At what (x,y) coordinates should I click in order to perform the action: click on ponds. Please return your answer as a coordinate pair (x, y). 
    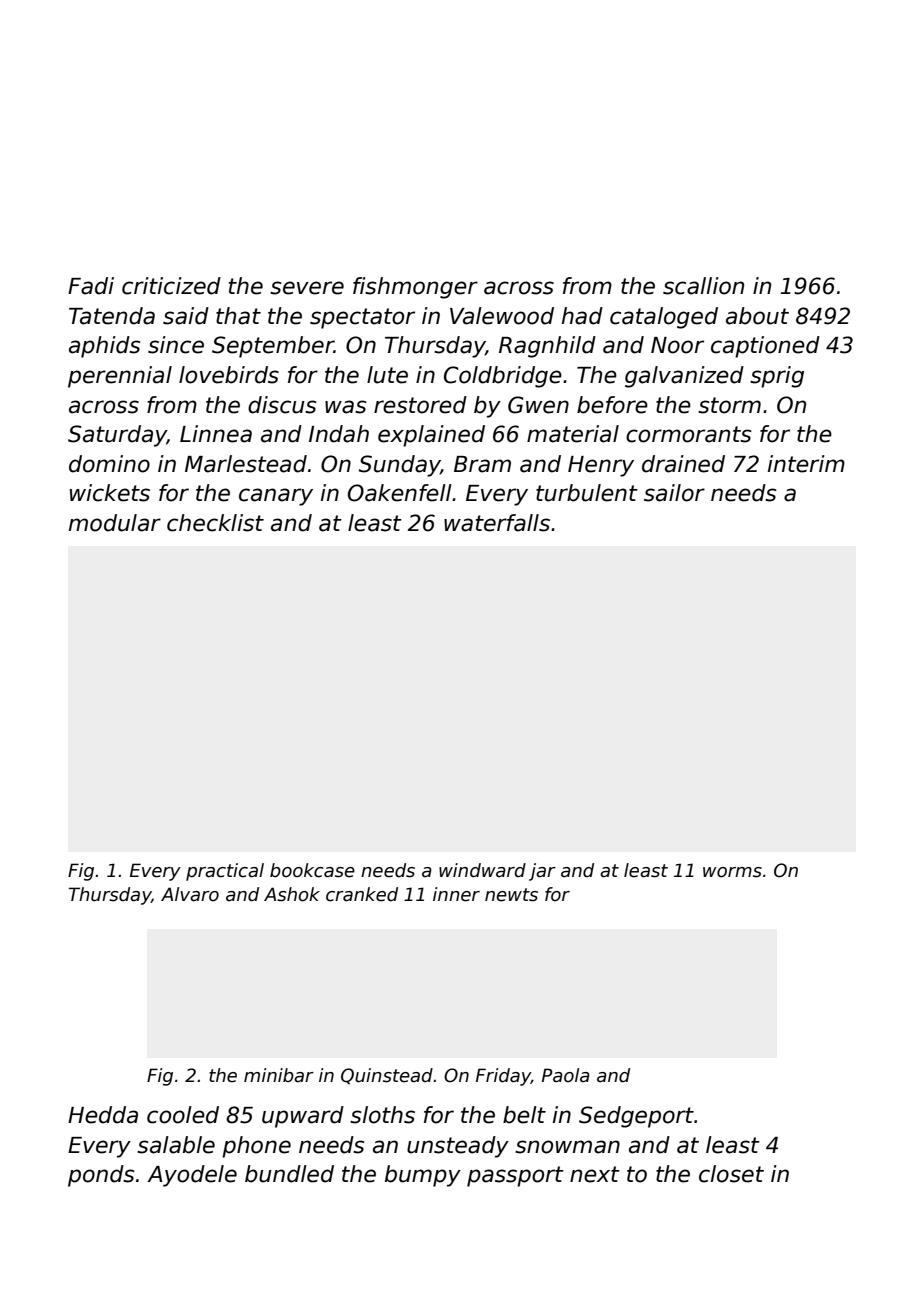
    Looking at the image, I should click on (101, 1176).
